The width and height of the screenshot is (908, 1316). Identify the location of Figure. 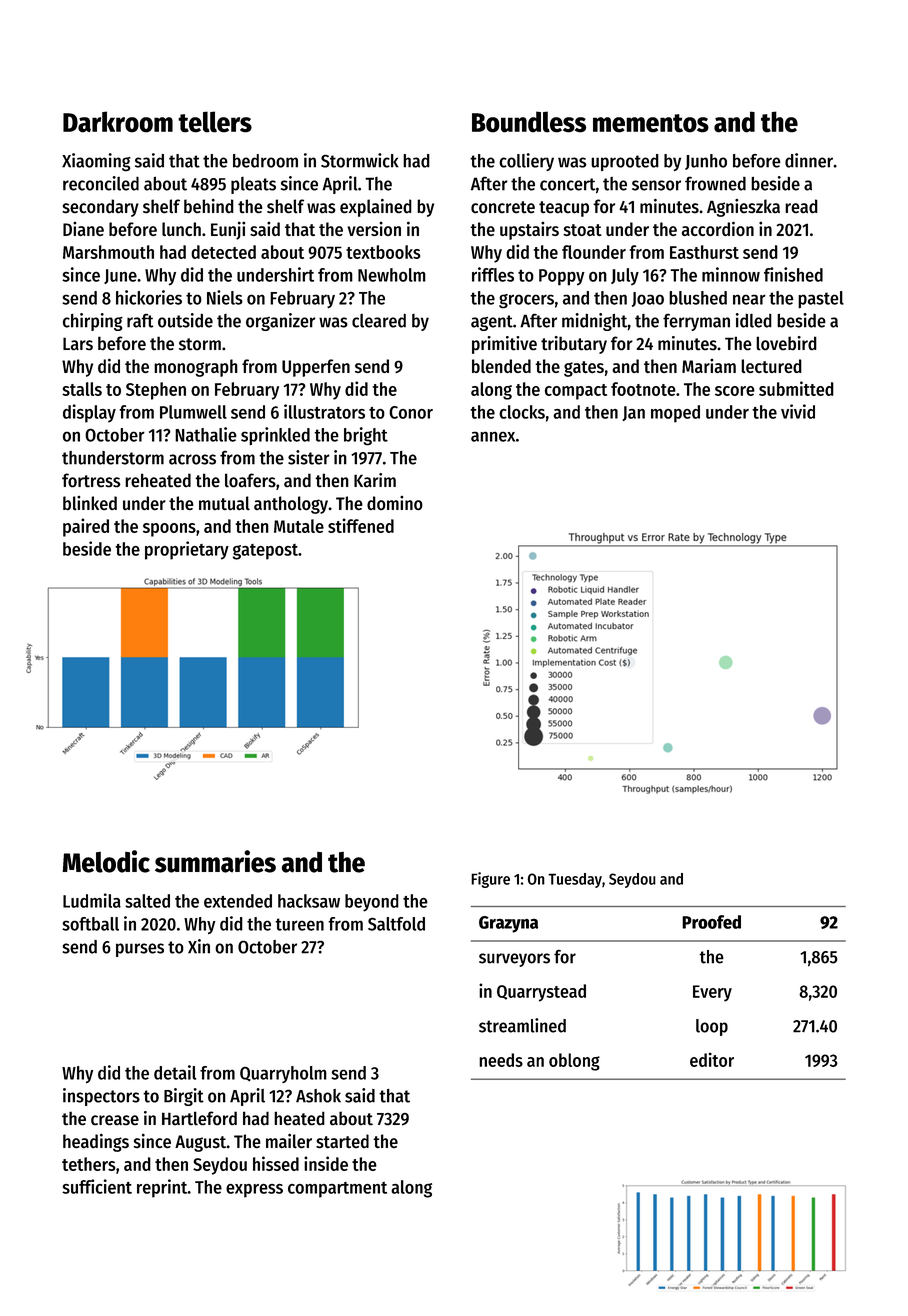
(490, 880).
